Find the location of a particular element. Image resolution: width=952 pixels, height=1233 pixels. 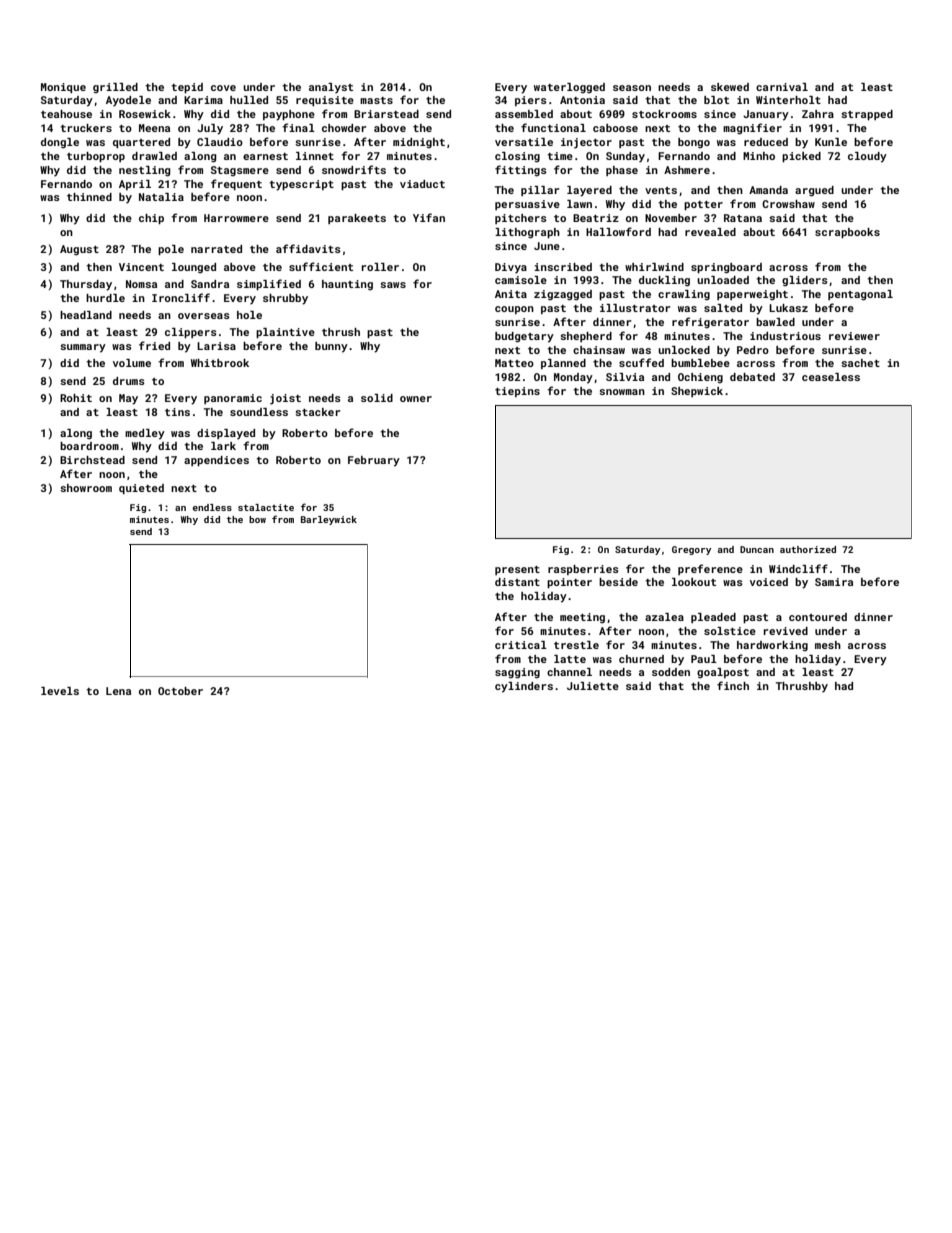

levels is located at coordinates (60, 691).
